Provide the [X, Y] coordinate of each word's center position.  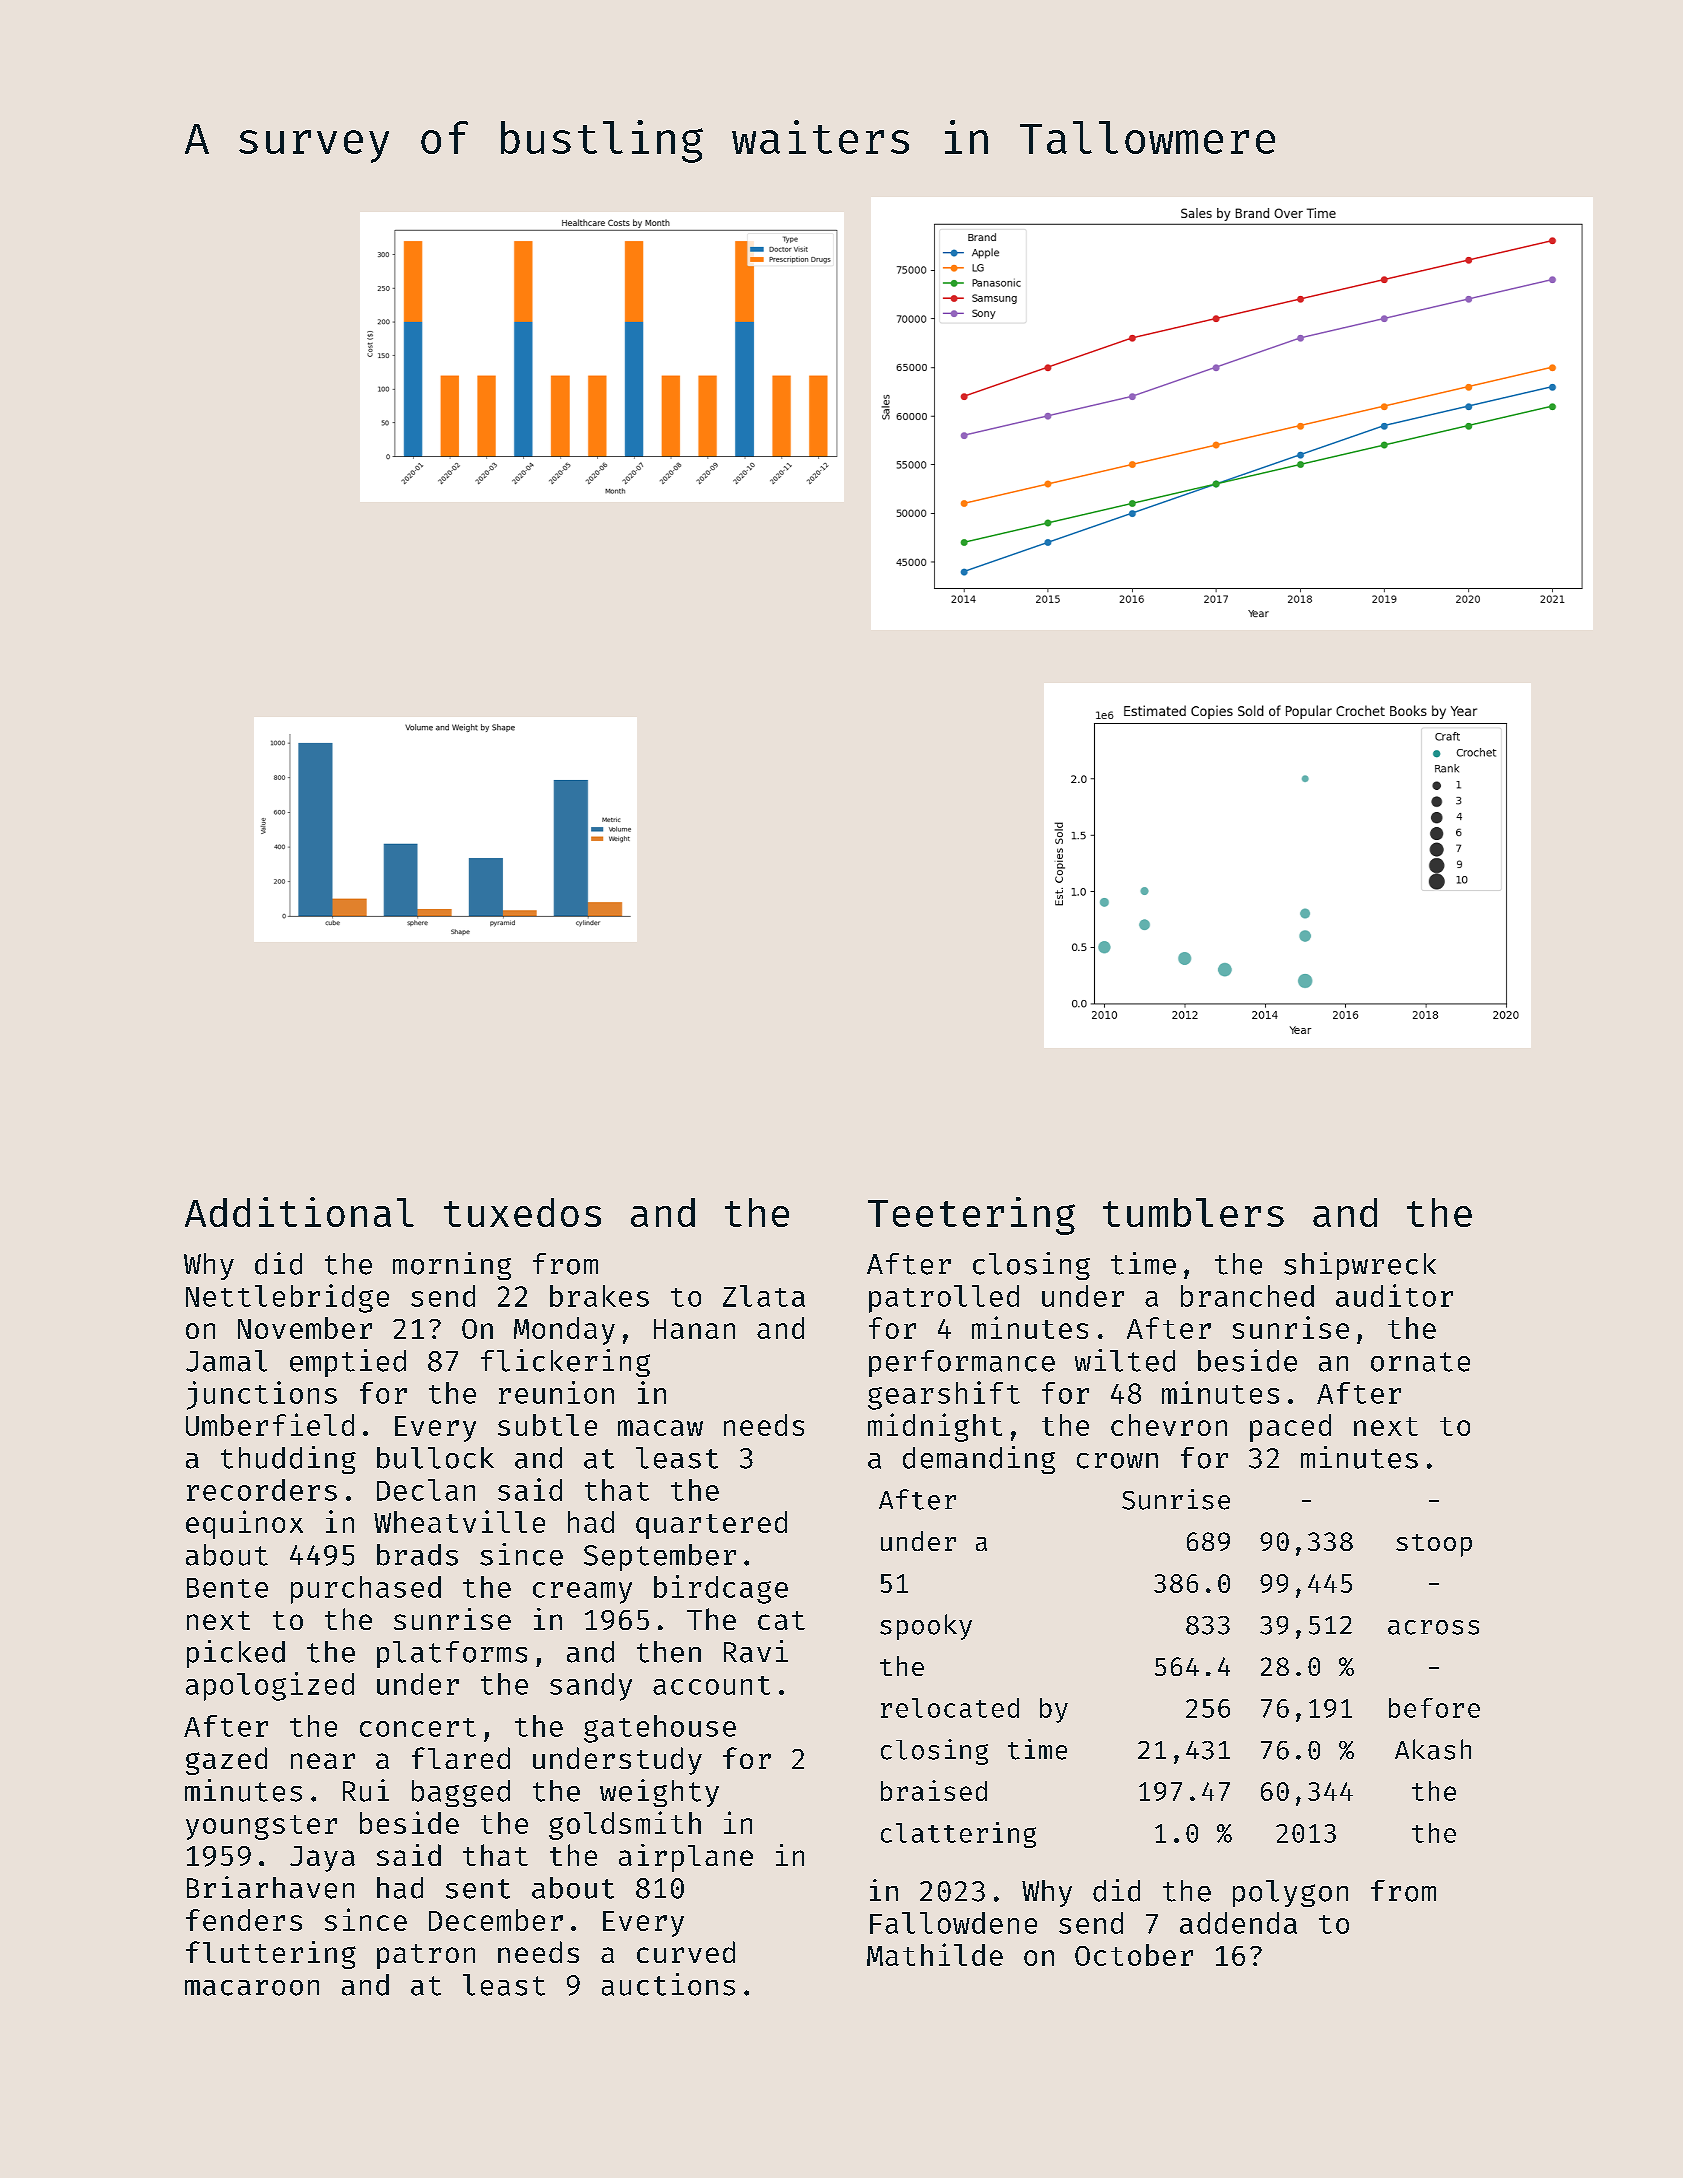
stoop [1434, 1545]
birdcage [721, 1589]
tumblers [1193, 1212]
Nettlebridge [287, 1298]
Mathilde [935, 1954]
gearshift [944, 1395]
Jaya [322, 1859]
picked [236, 1654]
